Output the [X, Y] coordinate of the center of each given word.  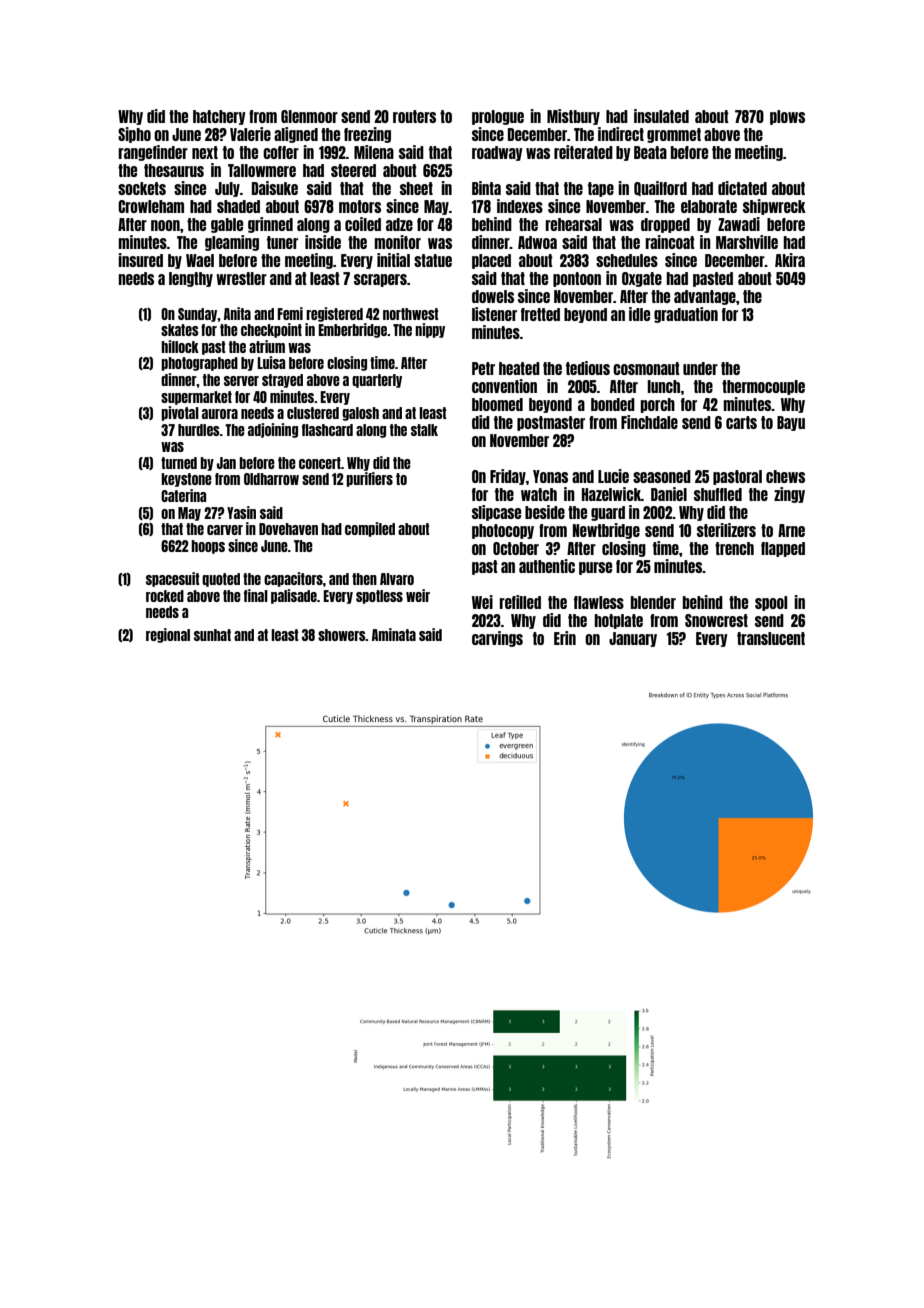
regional [168, 635]
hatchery [219, 117]
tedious [588, 368]
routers [414, 116]
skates [180, 330]
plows [787, 117]
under [700, 368]
